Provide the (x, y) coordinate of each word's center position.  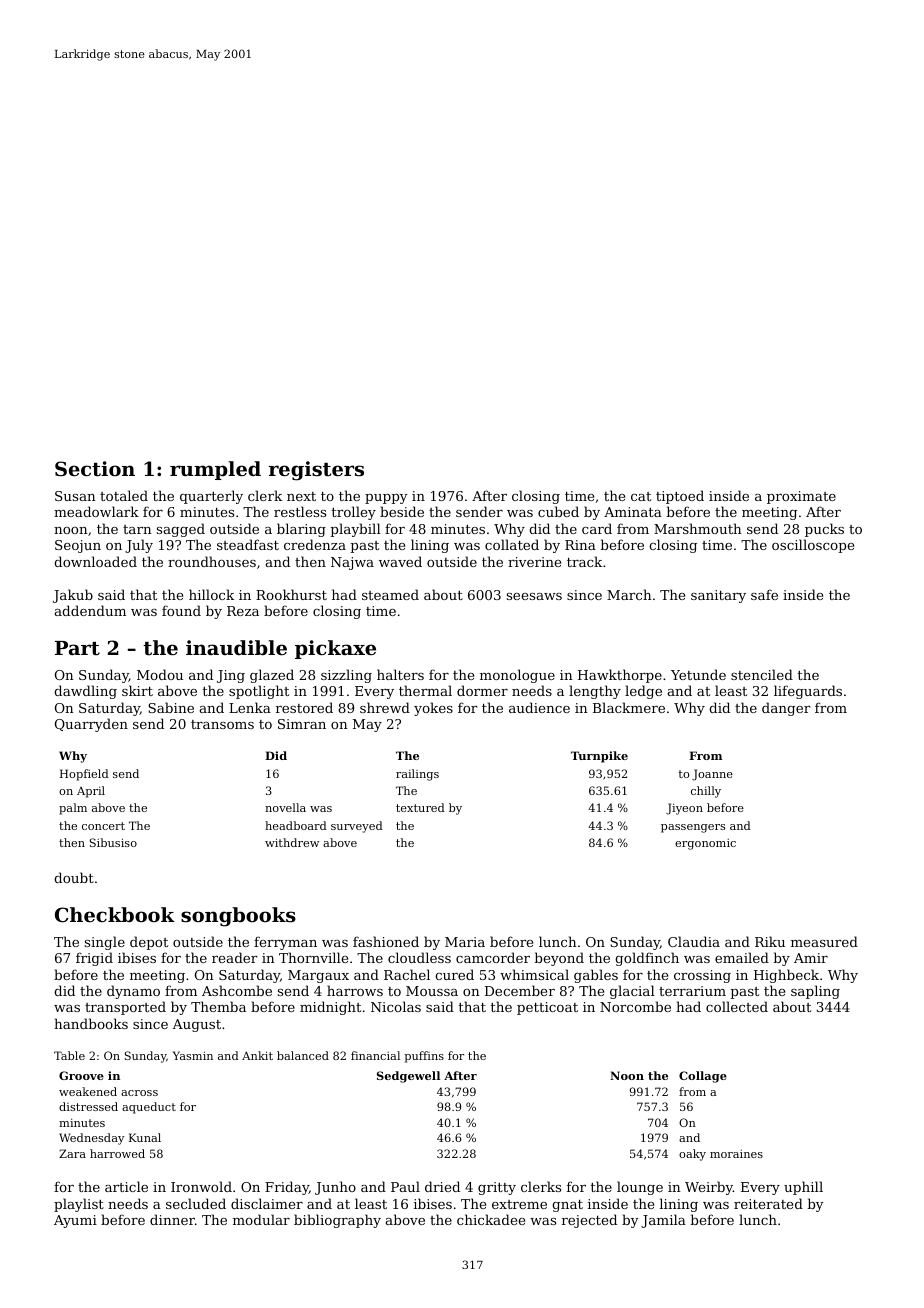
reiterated (768, 1203)
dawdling (85, 692)
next (301, 496)
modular (261, 1219)
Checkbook (115, 914)
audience (539, 707)
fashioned (386, 941)
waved (400, 561)
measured (824, 941)
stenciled (762, 674)
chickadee (491, 1219)
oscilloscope (813, 546)
